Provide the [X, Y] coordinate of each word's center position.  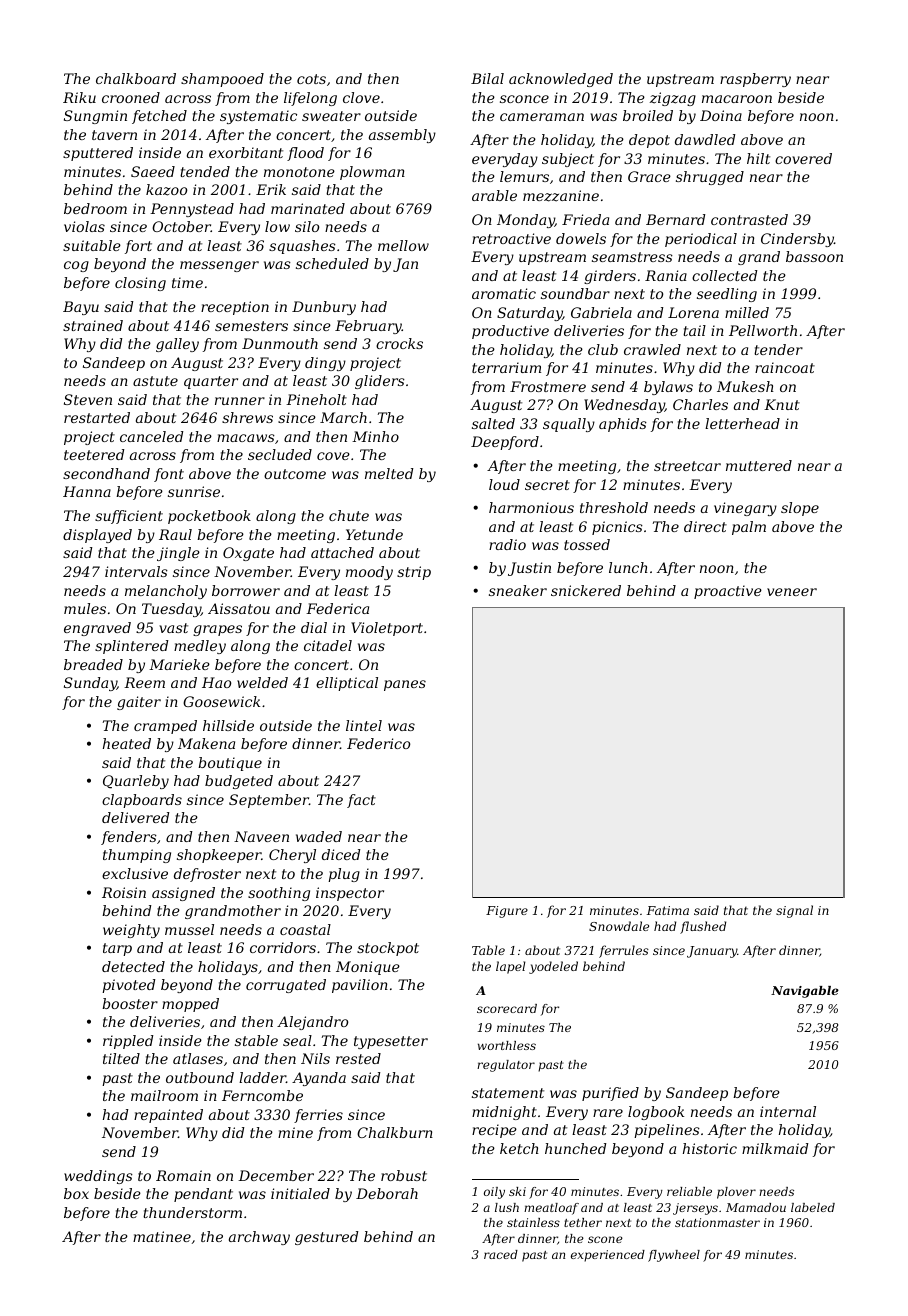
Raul [175, 534]
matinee [162, 1236]
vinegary [745, 509]
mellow [403, 245]
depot [649, 141]
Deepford [505, 443]
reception [235, 308]
